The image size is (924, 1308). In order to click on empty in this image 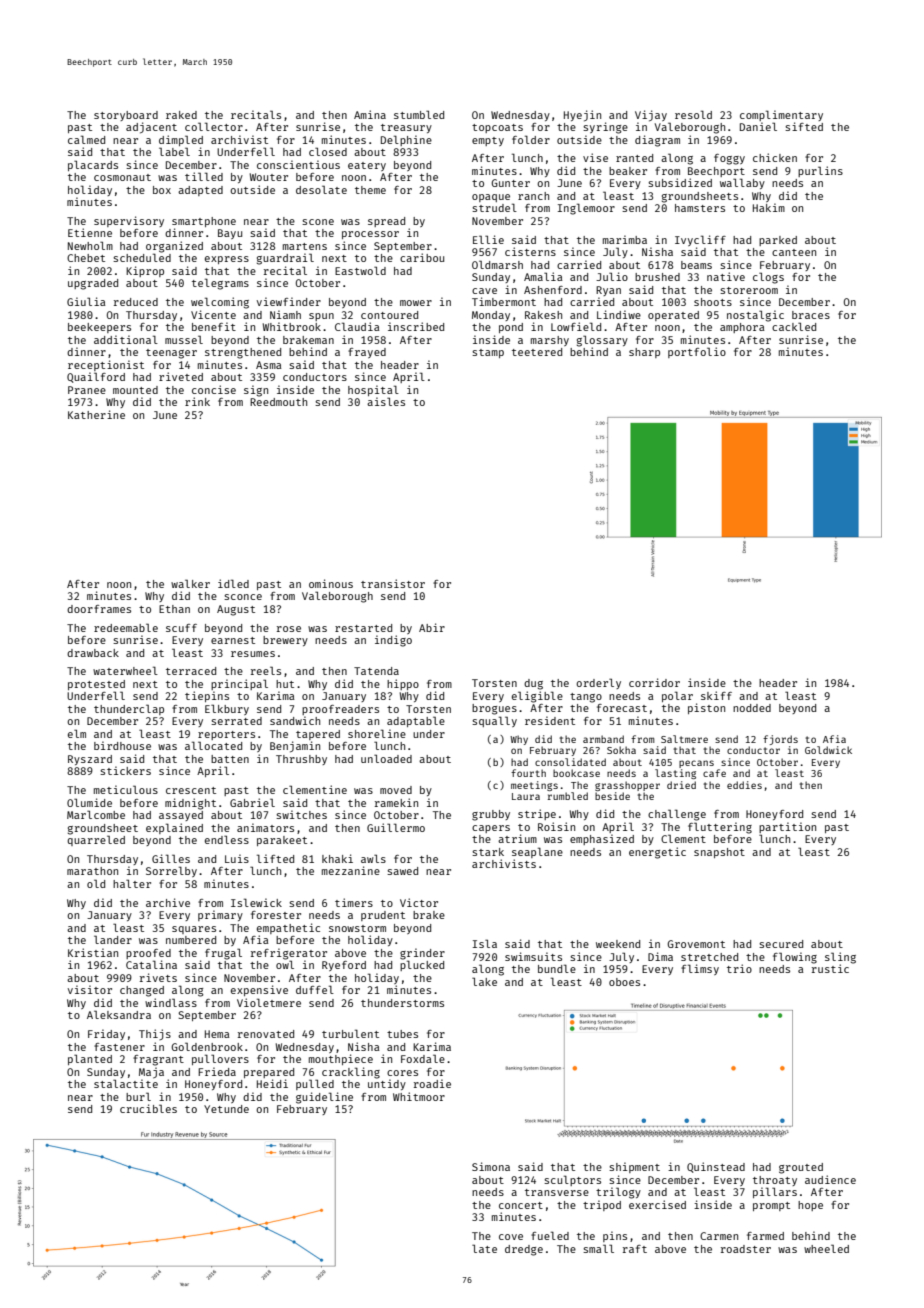, I will do `click(488, 141)`.
